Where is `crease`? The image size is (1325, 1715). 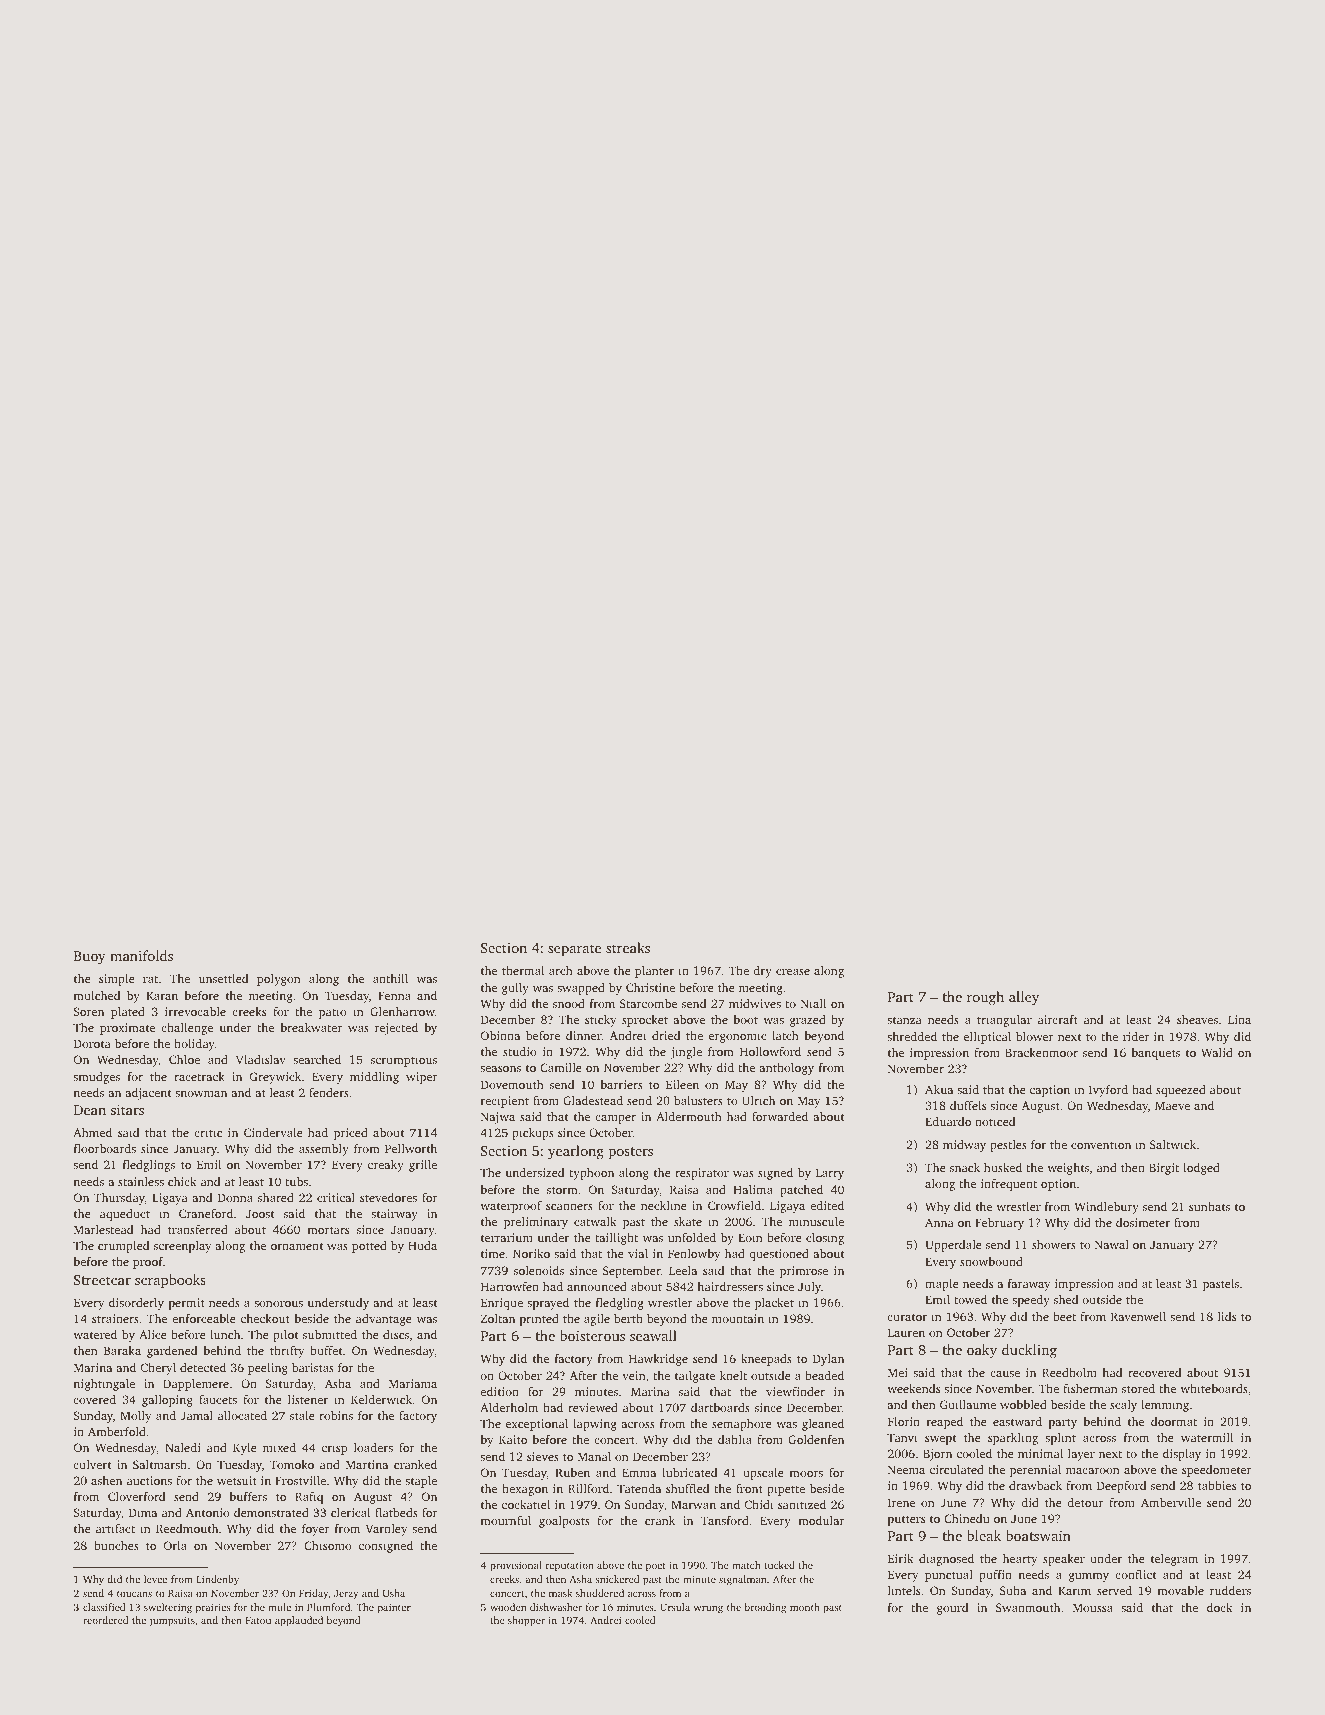
crease is located at coordinates (793, 972).
